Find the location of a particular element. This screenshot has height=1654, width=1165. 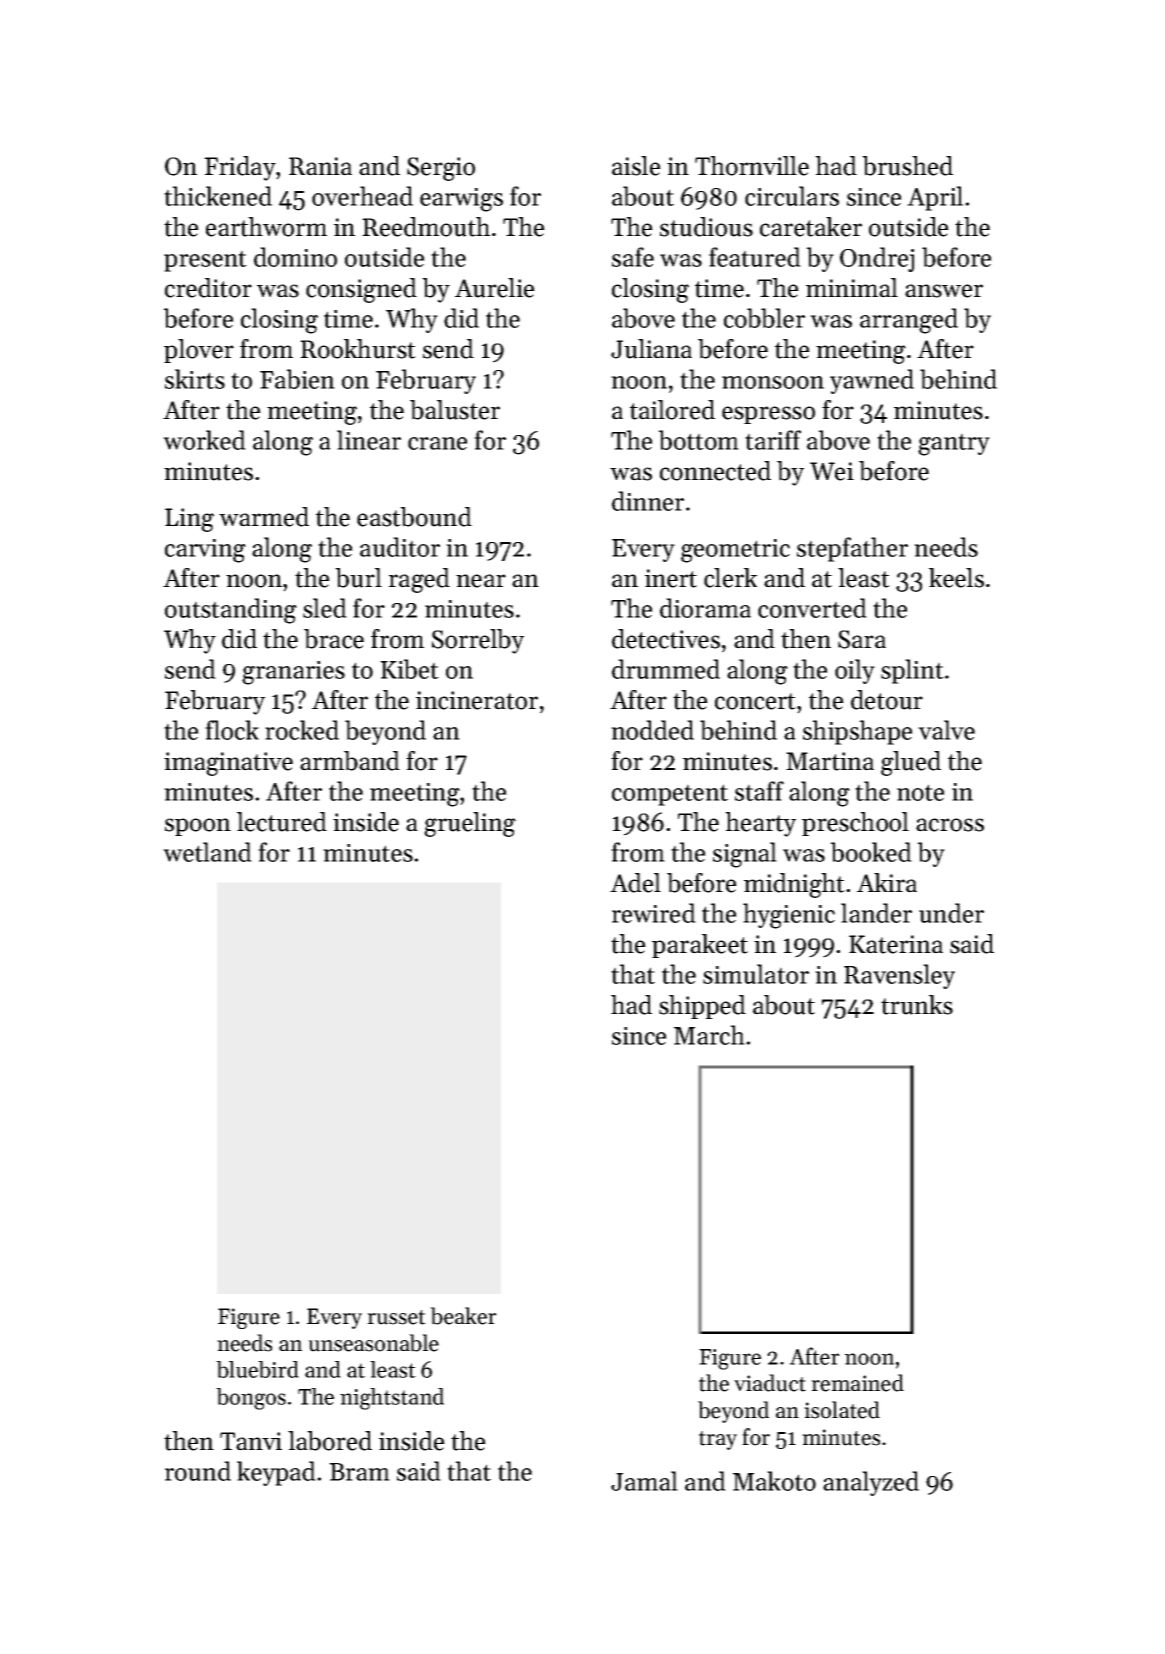

flock is located at coordinates (232, 730).
